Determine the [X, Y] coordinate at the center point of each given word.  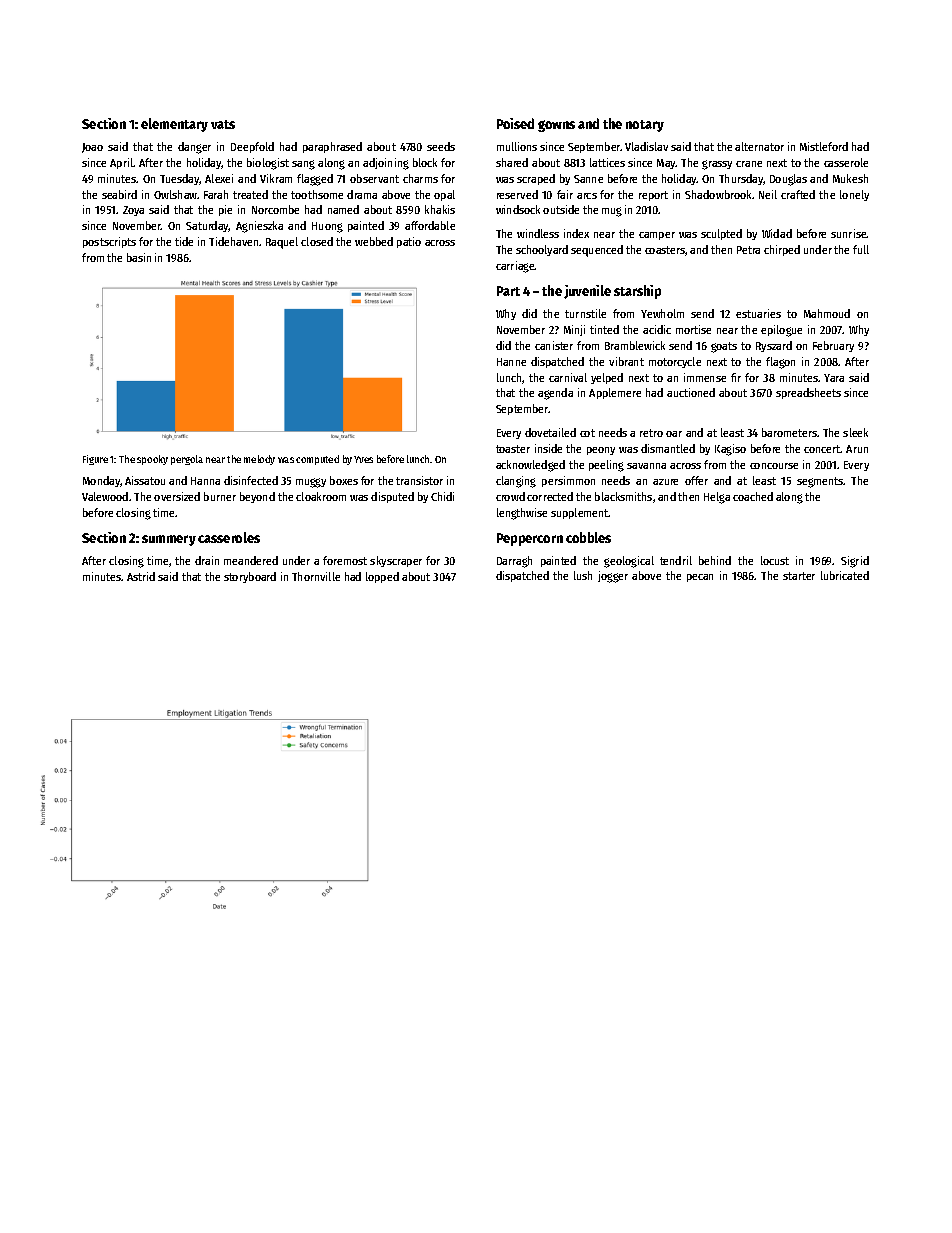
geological [629, 562]
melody [259, 460]
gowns [556, 126]
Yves [363, 459]
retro [651, 433]
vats [223, 124]
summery [169, 540]
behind [715, 560]
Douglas [788, 180]
